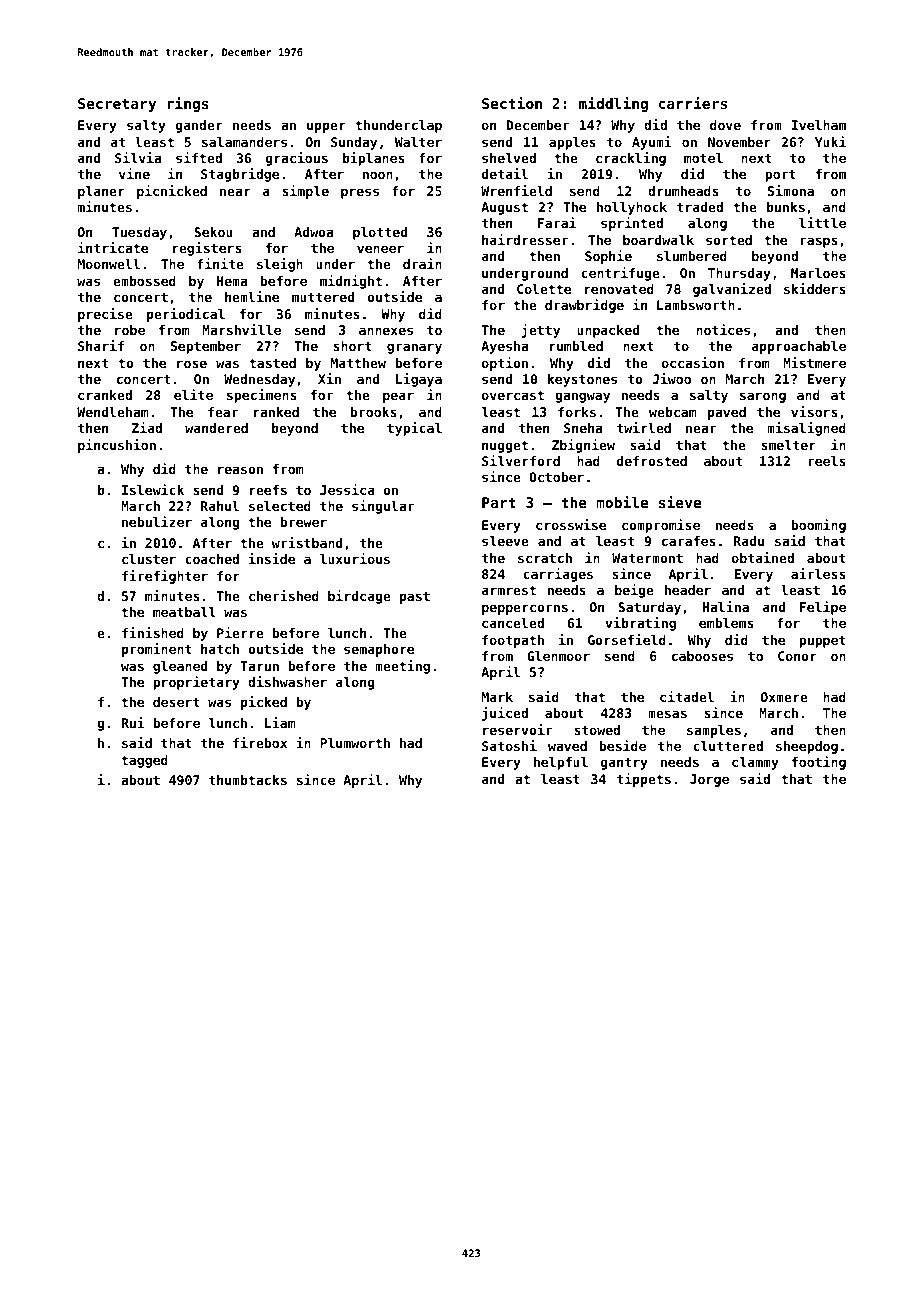 This page has height=1308, width=924. What do you see at coordinates (153, 632) in the page?
I see `finished` at bounding box center [153, 632].
